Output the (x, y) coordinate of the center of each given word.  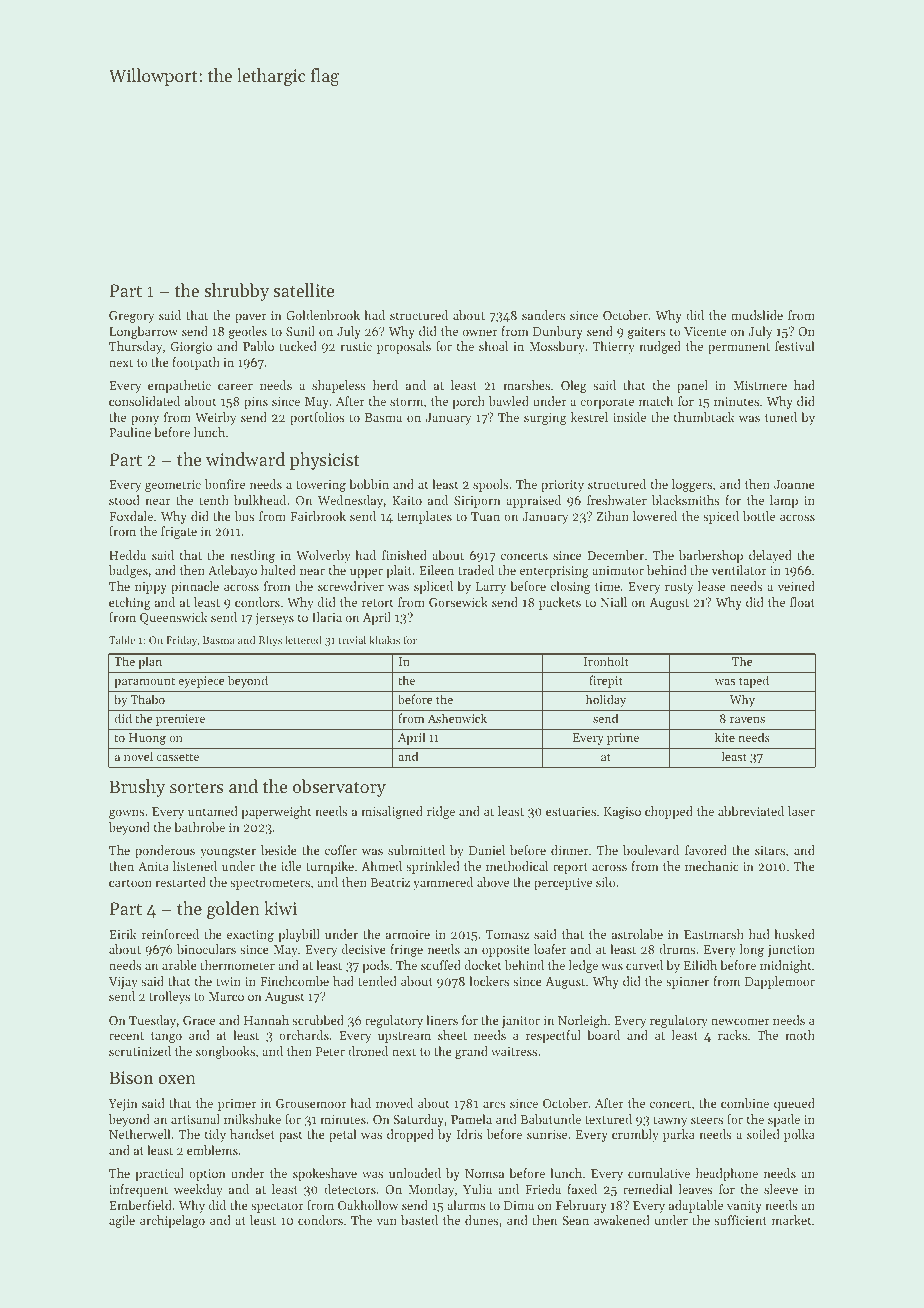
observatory (339, 788)
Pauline (130, 432)
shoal (493, 346)
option (207, 1175)
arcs (494, 1104)
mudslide (757, 315)
